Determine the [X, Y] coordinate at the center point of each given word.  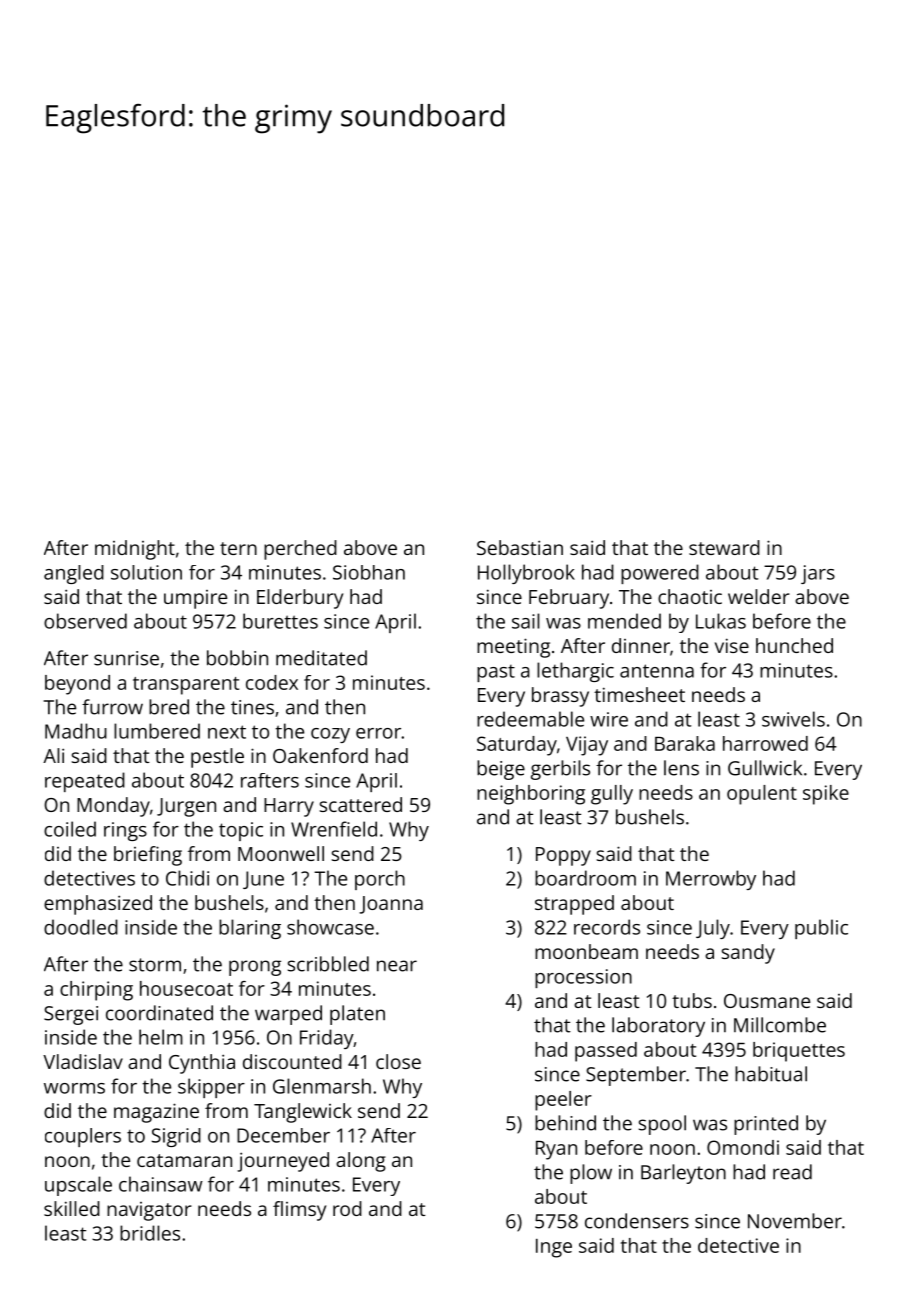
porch [380, 880]
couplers [83, 1137]
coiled [70, 829]
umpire [195, 599]
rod [347, 1208]
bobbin [237, 658]
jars [818, 574]
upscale [78, 1186]
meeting [513, 648]
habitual [771, 1074]
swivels [793, 719]
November [795, 1221]
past [496, 673]
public [821, 929]
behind [565, 1123]
